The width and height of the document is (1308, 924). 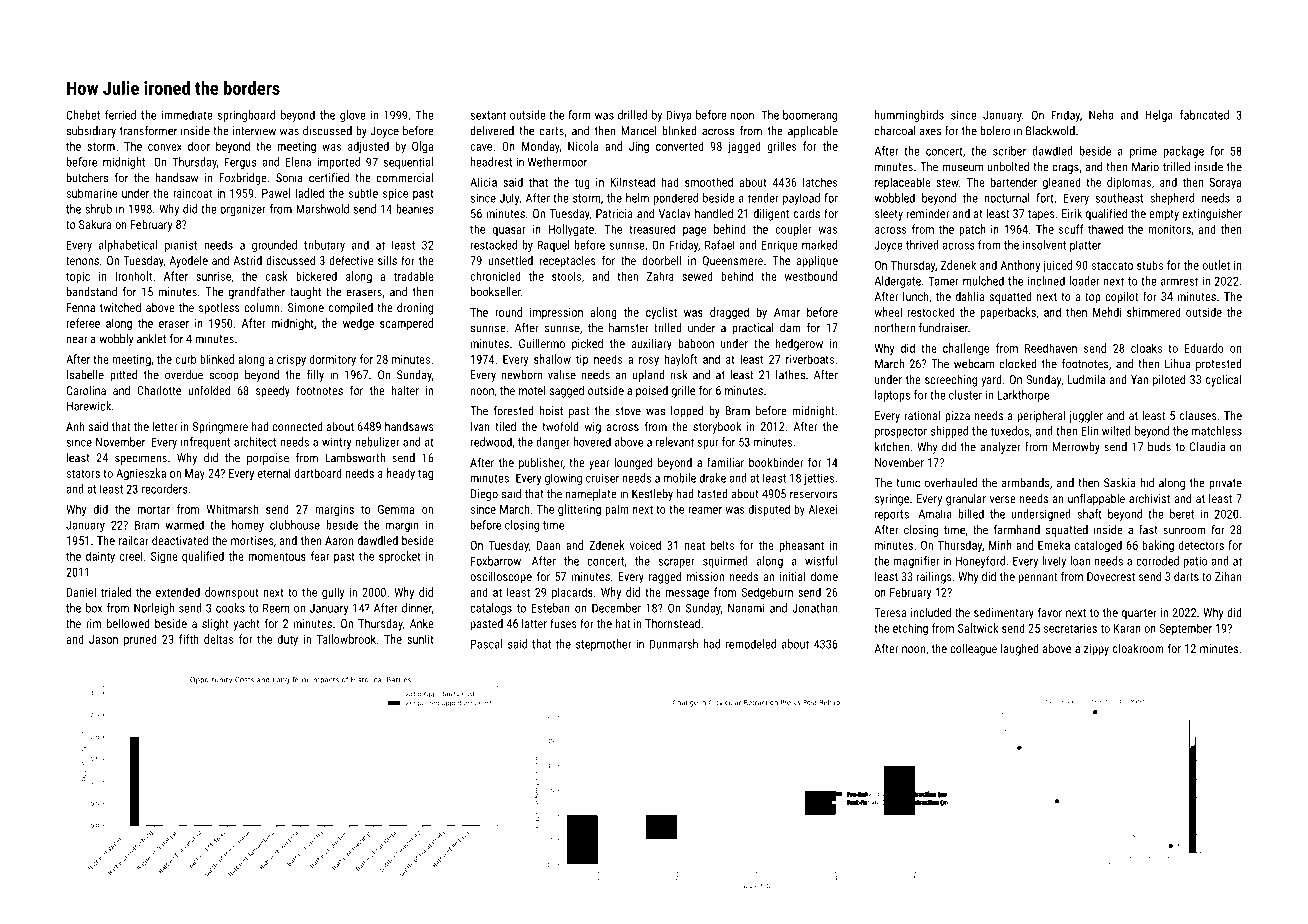 What do you see at coordinates (1025, 483) in the document?
I see `armbands` at bounding box center [1025, 483].
